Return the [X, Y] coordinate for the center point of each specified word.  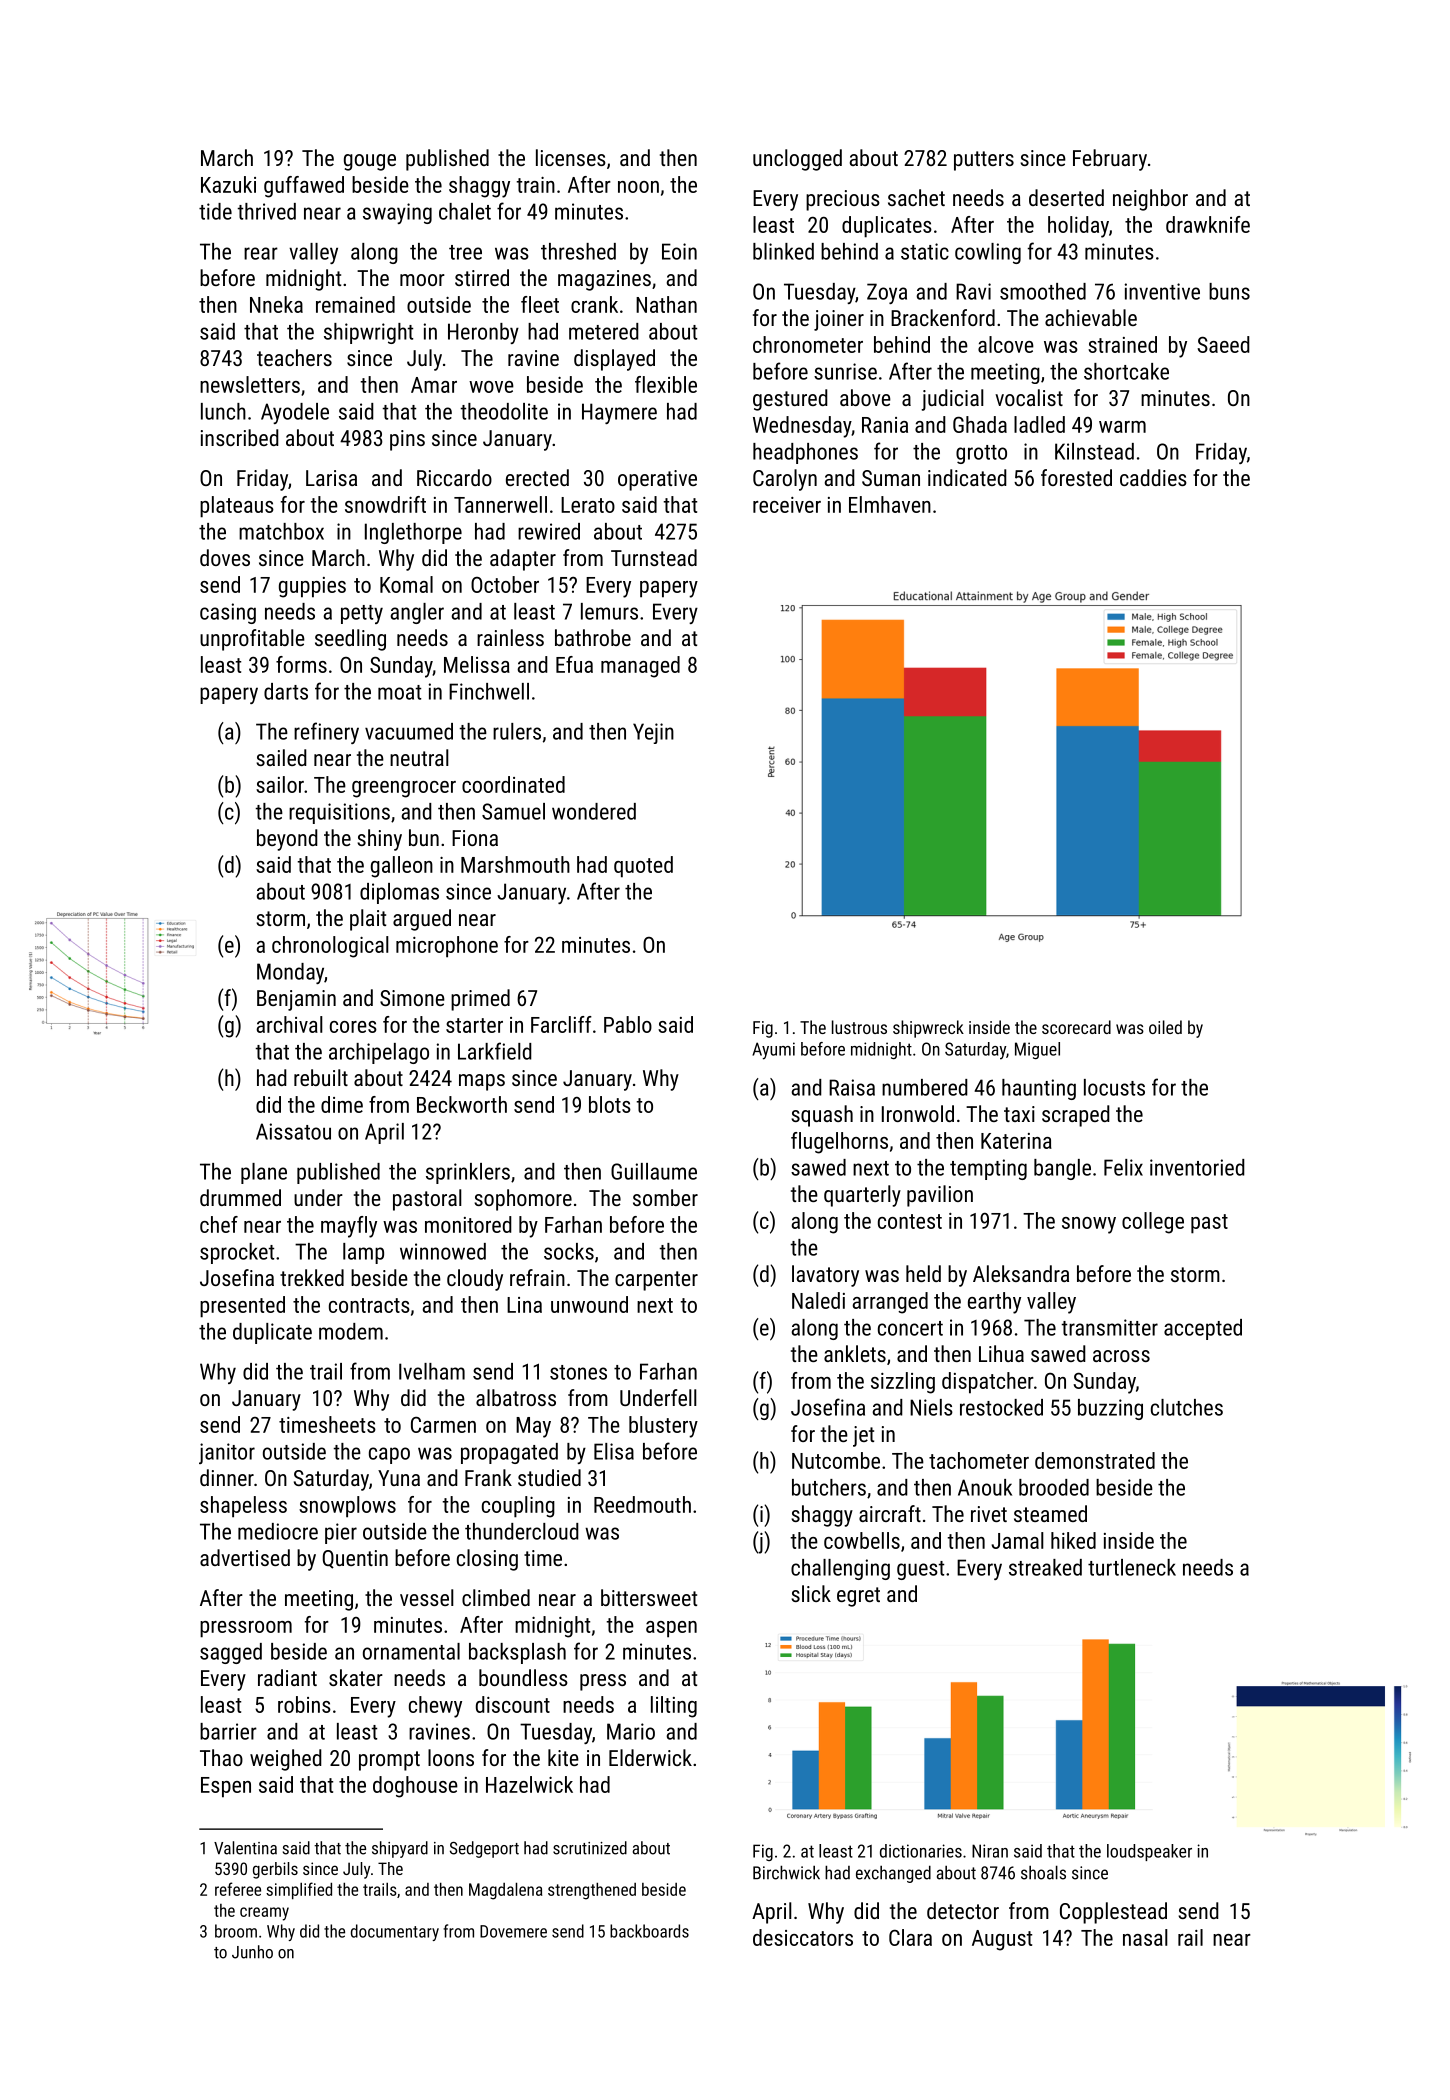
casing [228, 613]
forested [1076, 477]
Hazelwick [529, 1784]
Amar [434, 385]
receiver [787, 505]
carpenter [656, 1281]
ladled [1039, 424]
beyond [287, 840]
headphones [805, 453]
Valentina [245, 1848]
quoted [643, 867]
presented [242, 1307]
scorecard [1076, 1027]
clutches [1187, 1407]
